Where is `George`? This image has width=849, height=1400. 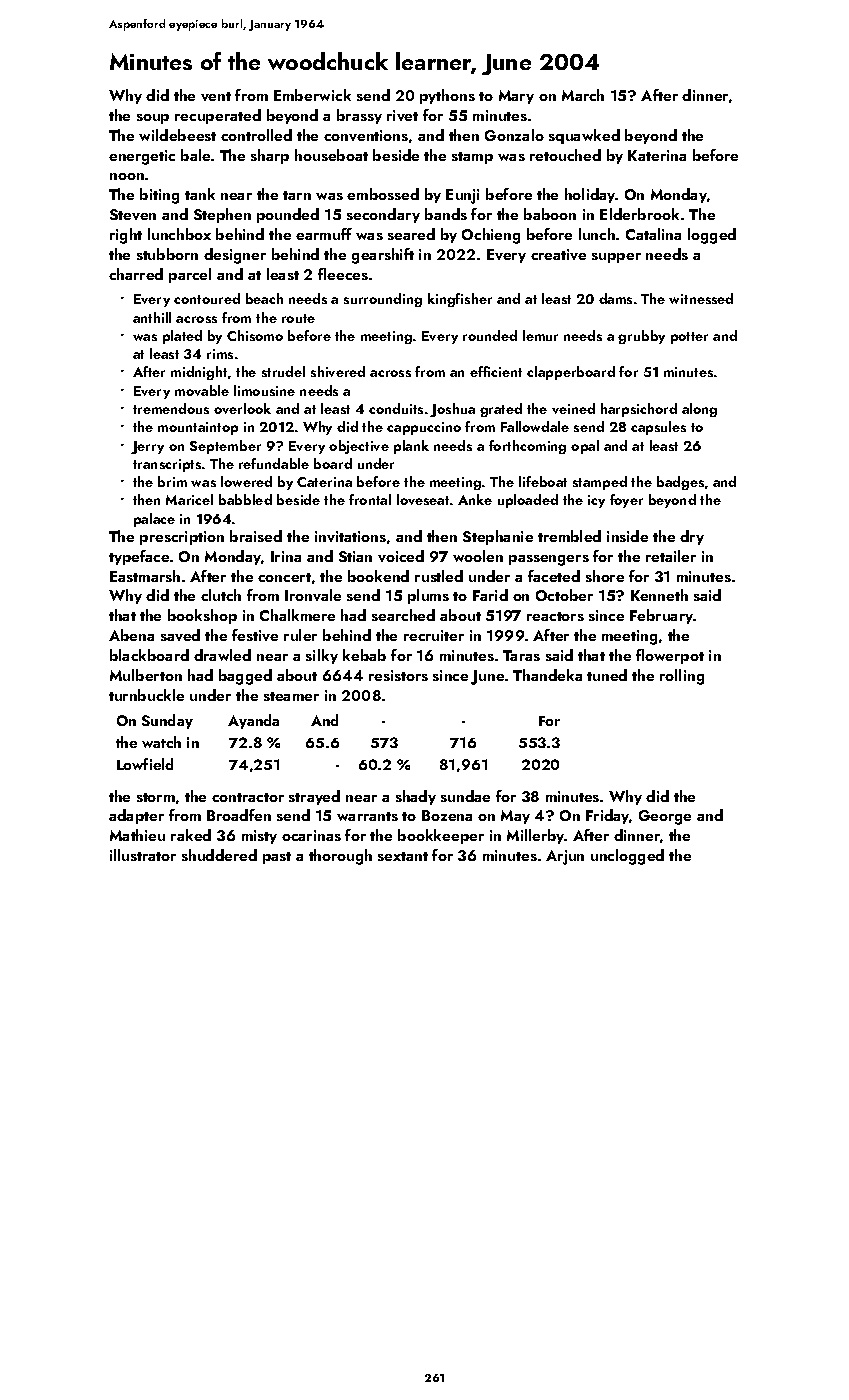
George is located at coordinates (665, 817).
